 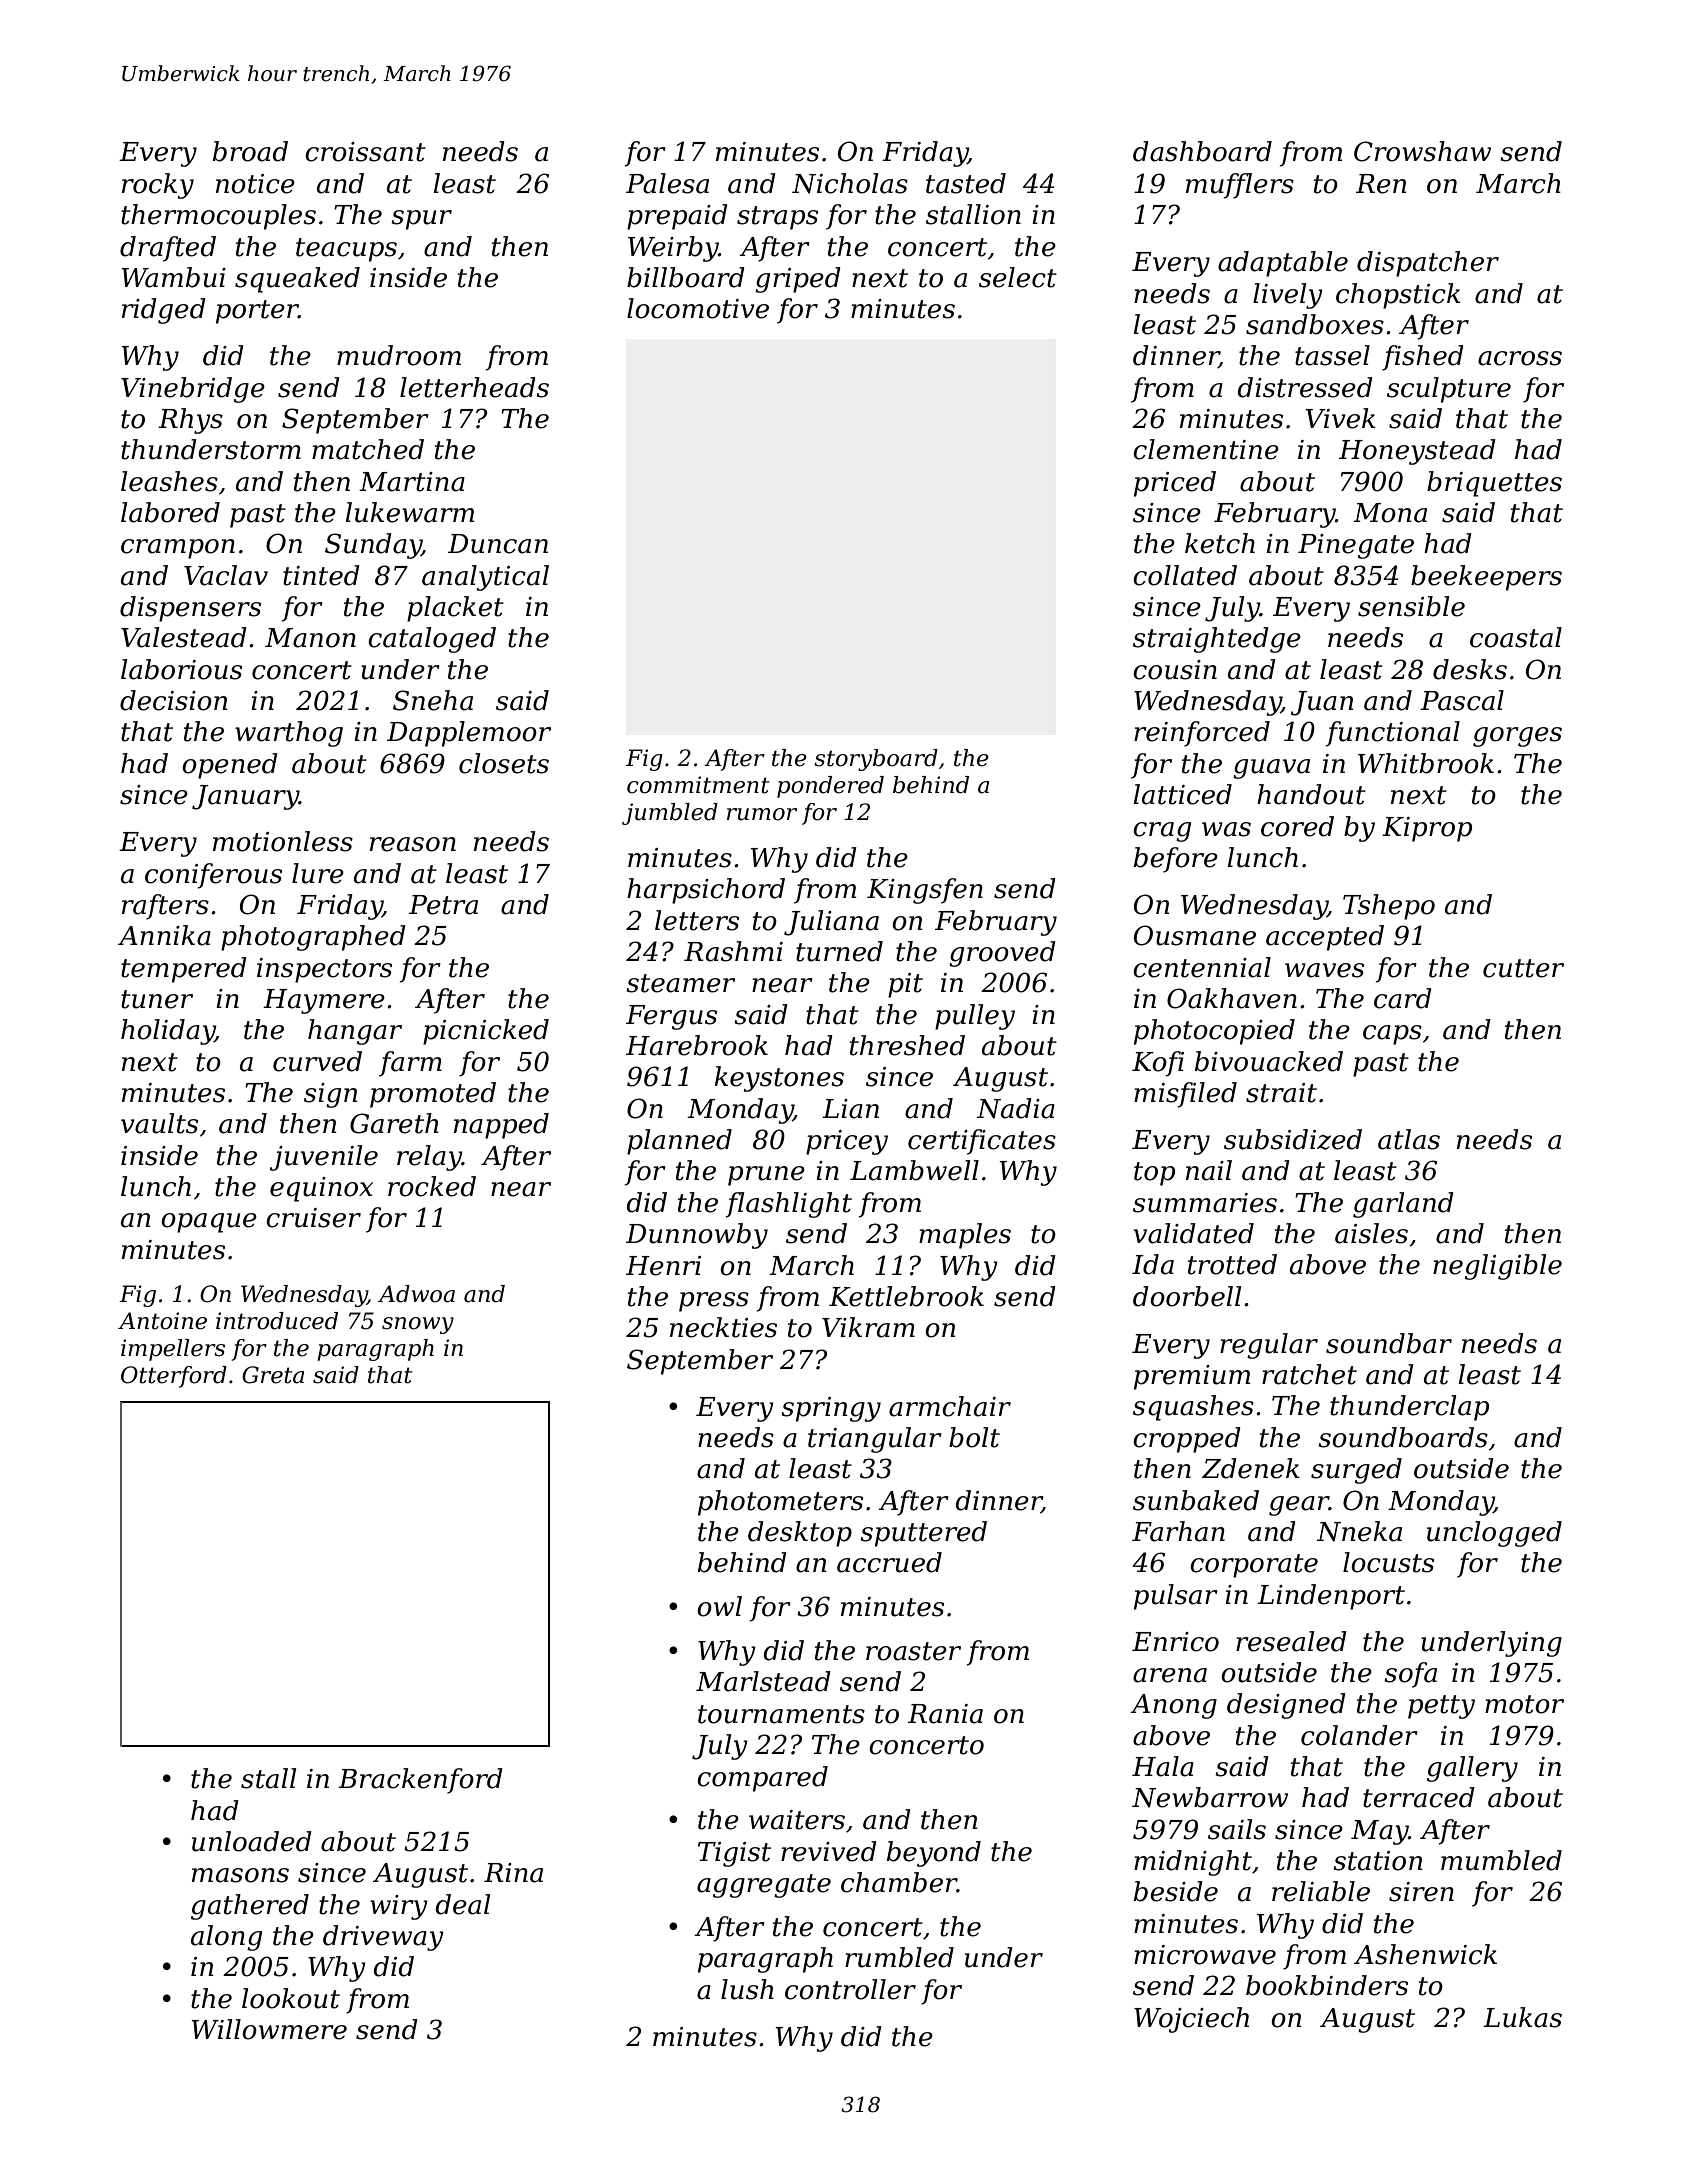 What do you see at coordinates (1322, 703) in the image?
I see `Juan` at bounding box center [1322, 703].
